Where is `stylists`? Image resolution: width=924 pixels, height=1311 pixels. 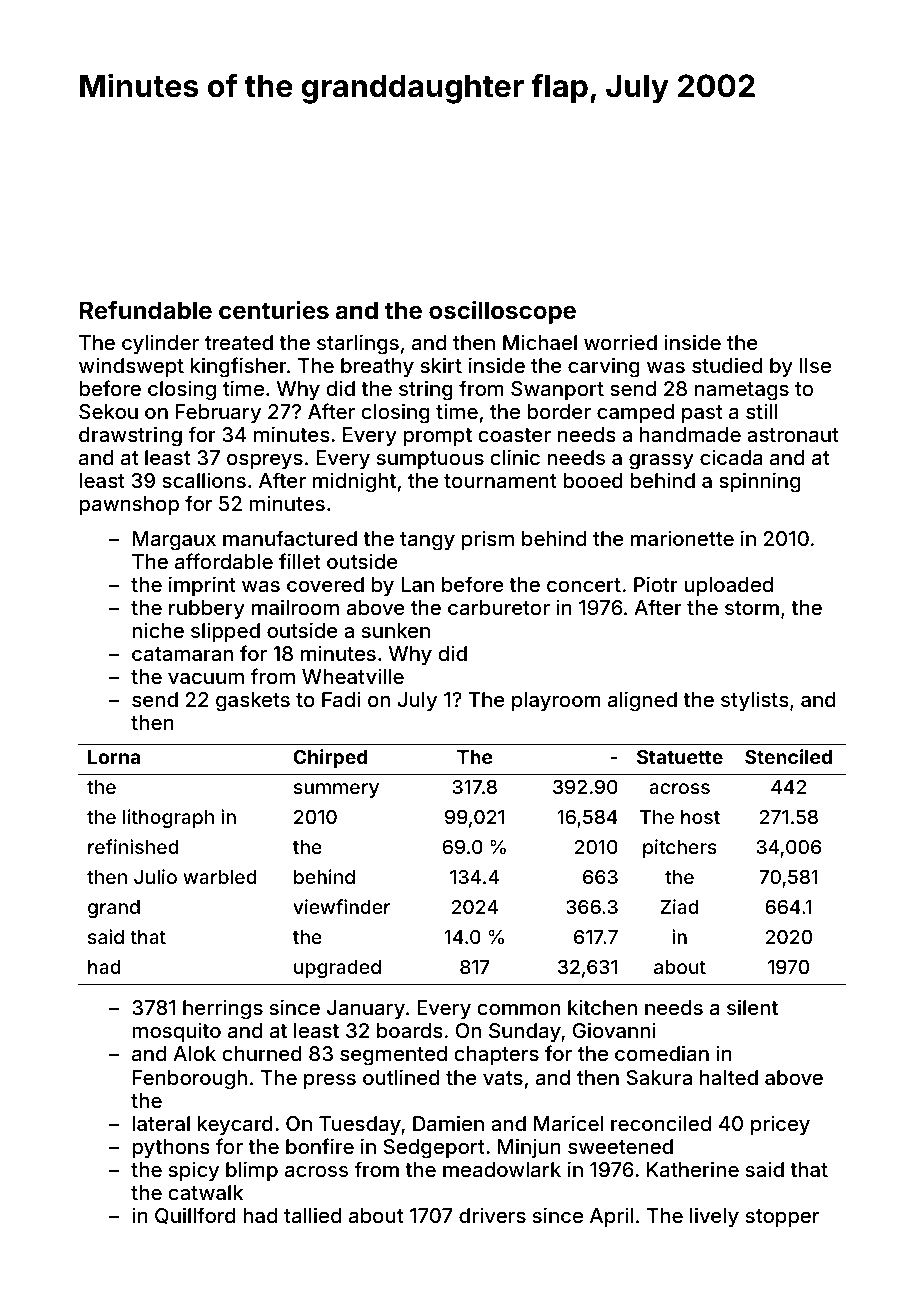 stylists is located at coordinates (755, 701).
